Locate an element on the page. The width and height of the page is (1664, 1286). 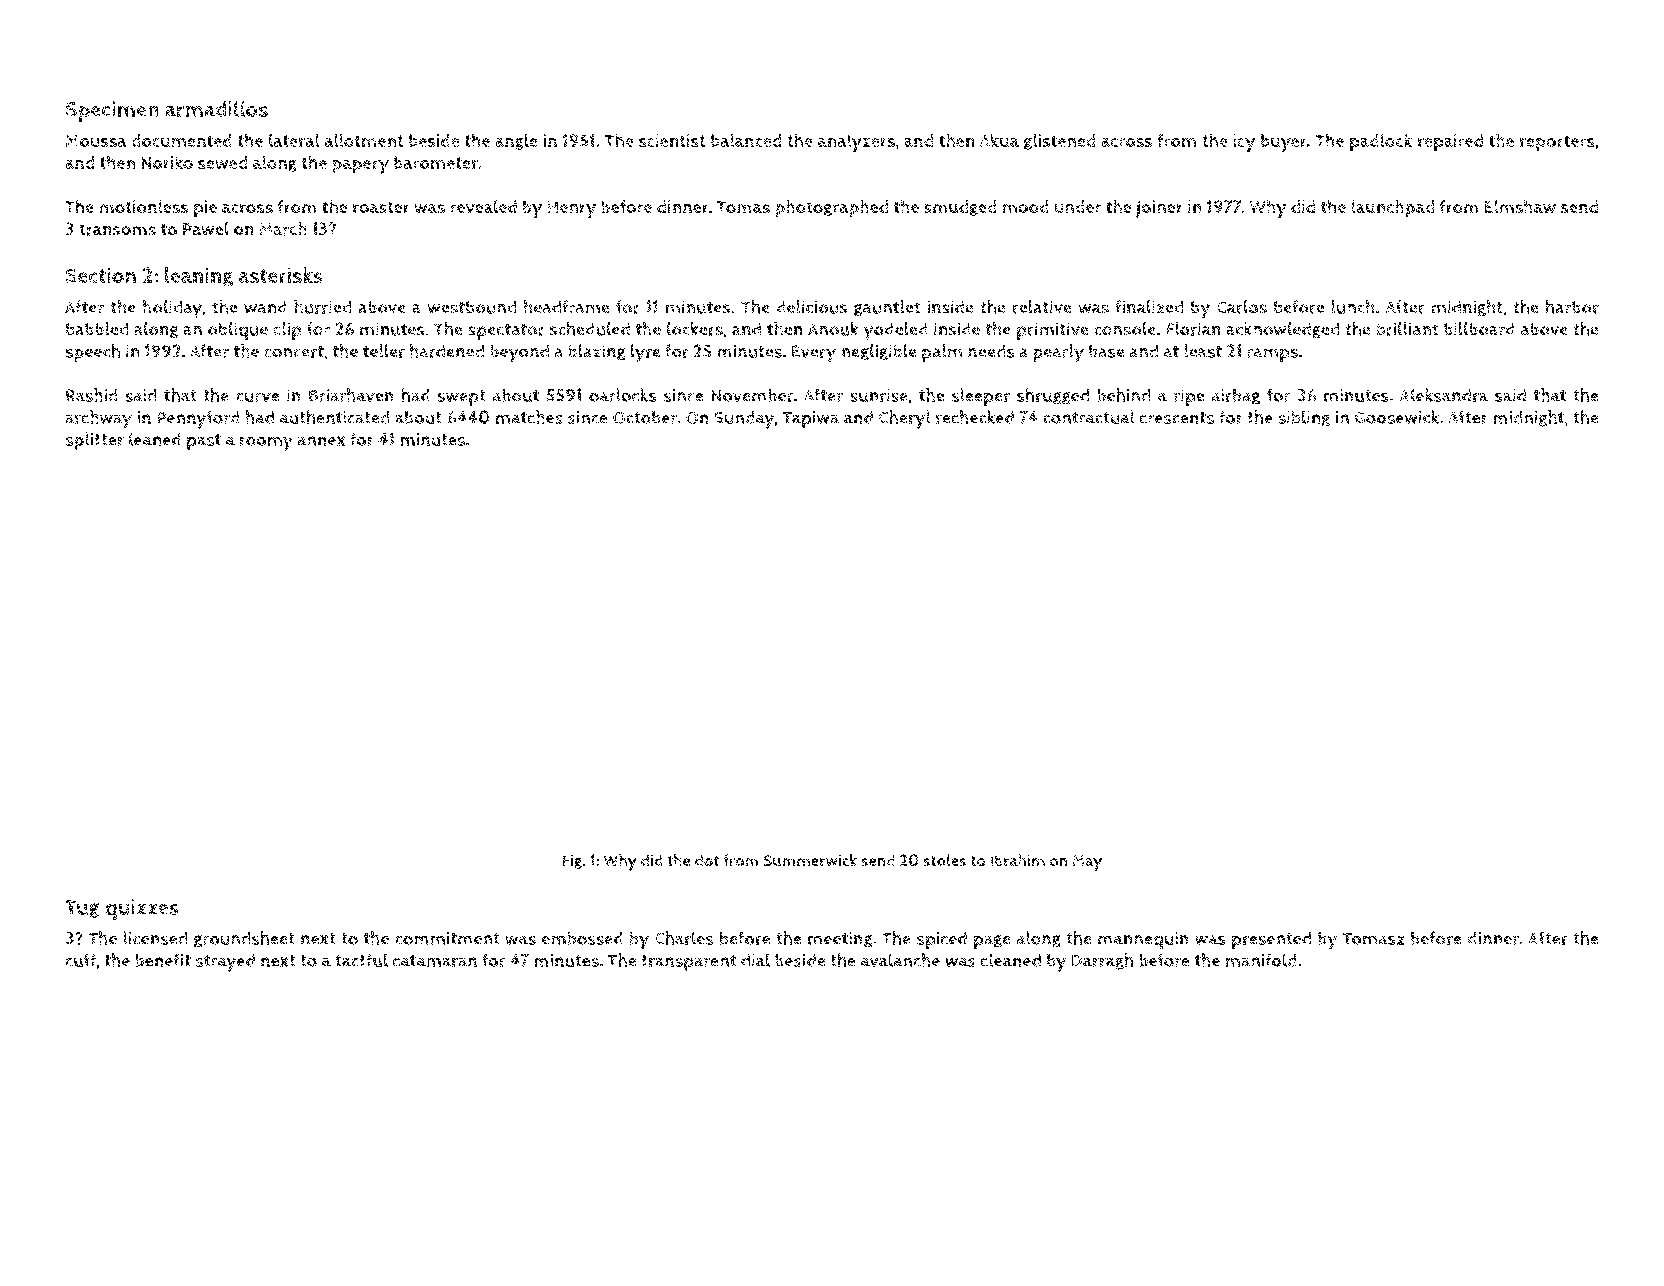
Summerwick is located at coordinates (810, 860).
